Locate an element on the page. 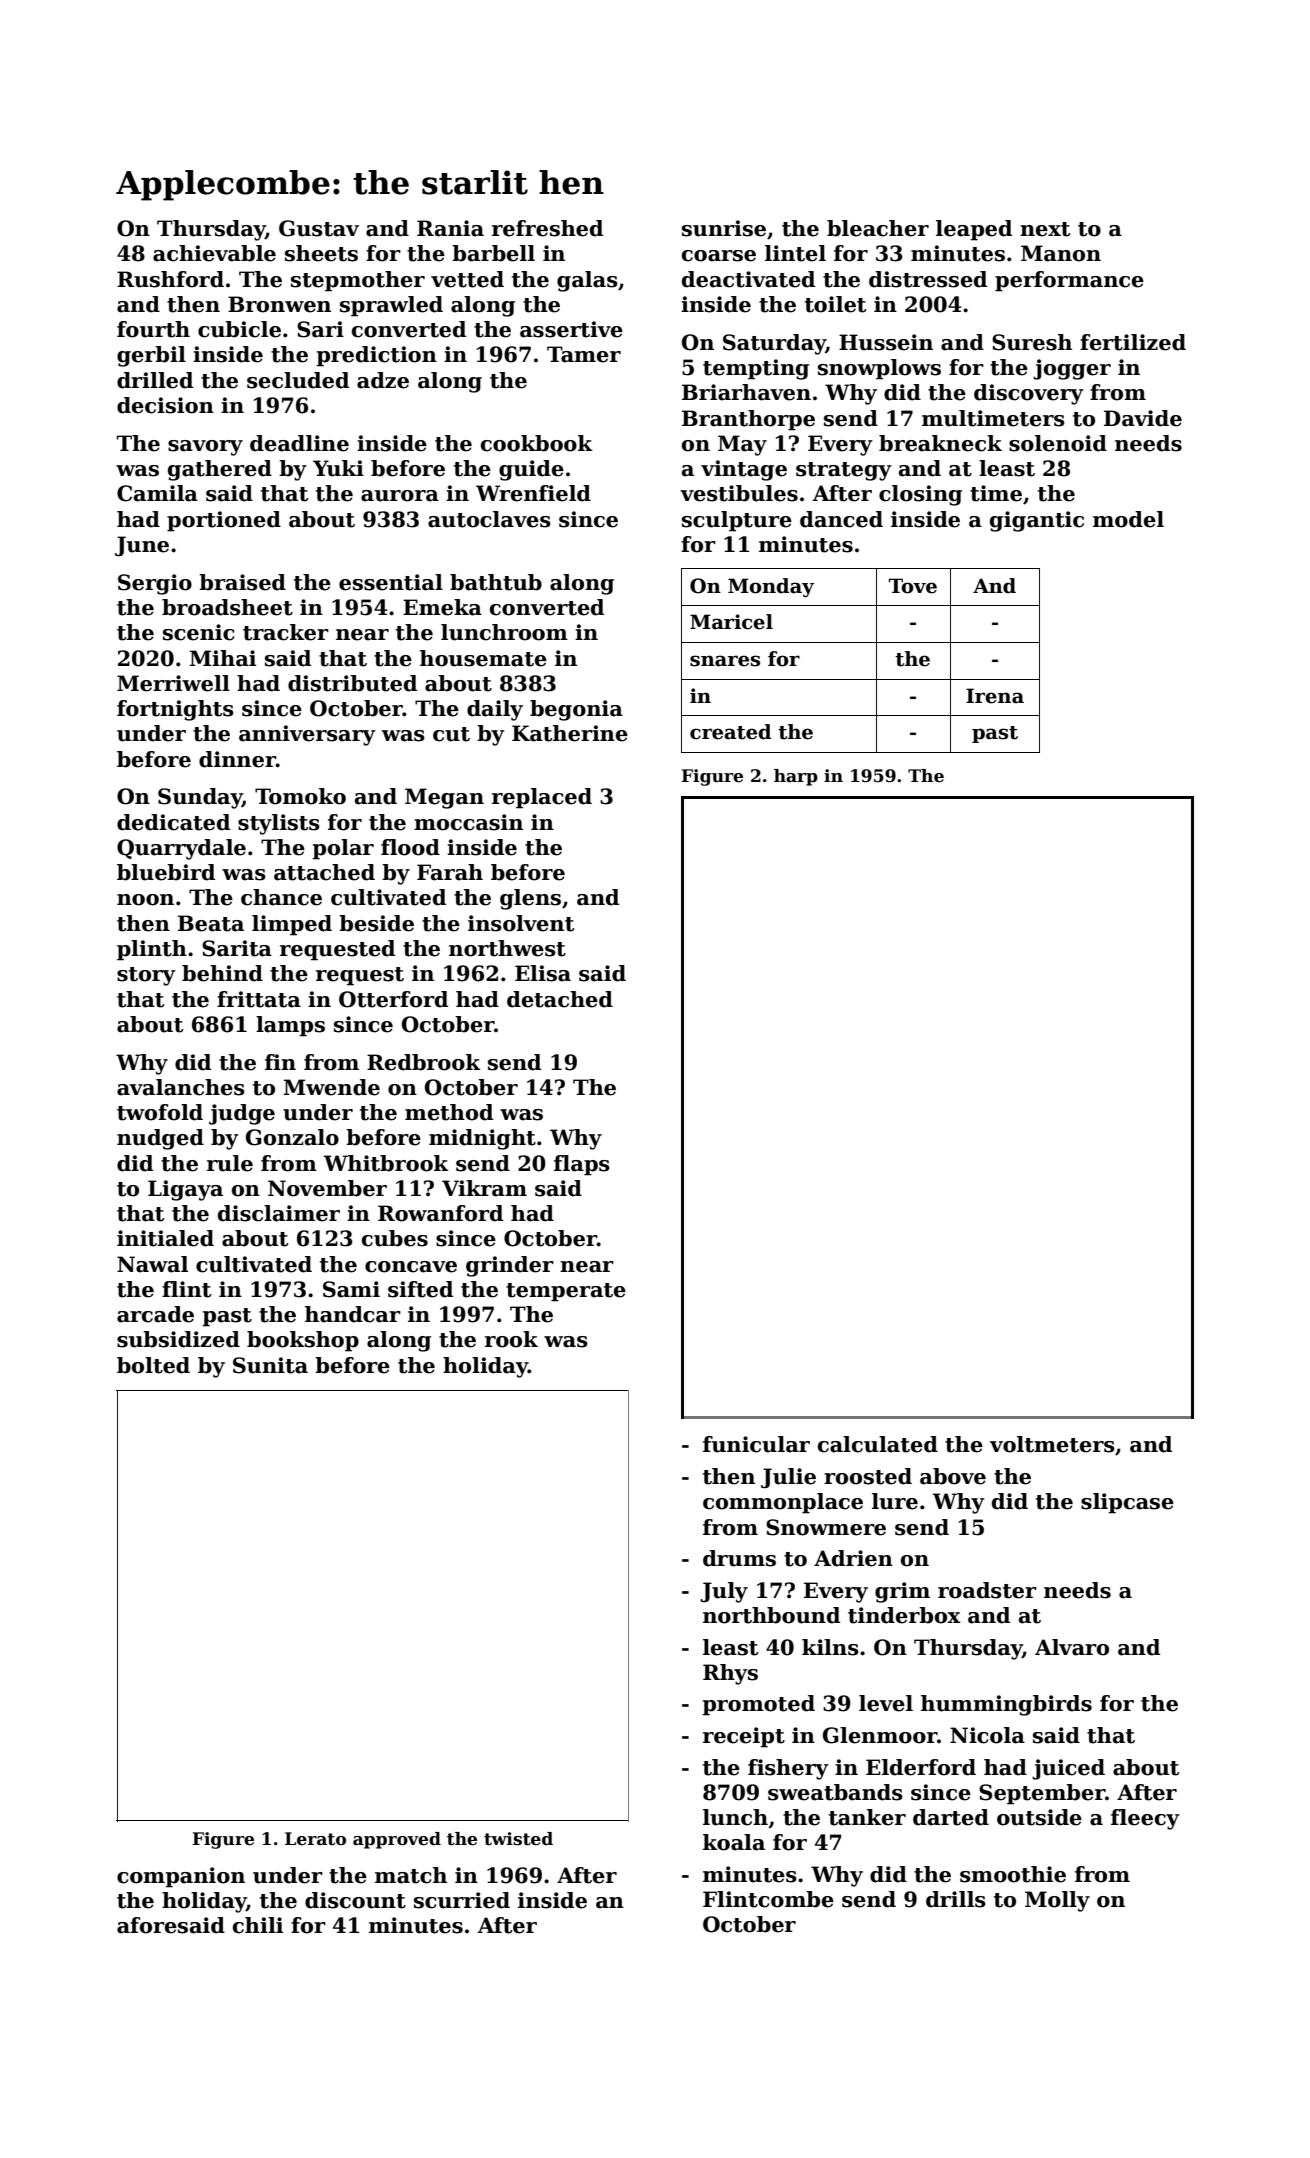 This document has width=1310, height=2158. Irena is located at coordinates (995, 696).
